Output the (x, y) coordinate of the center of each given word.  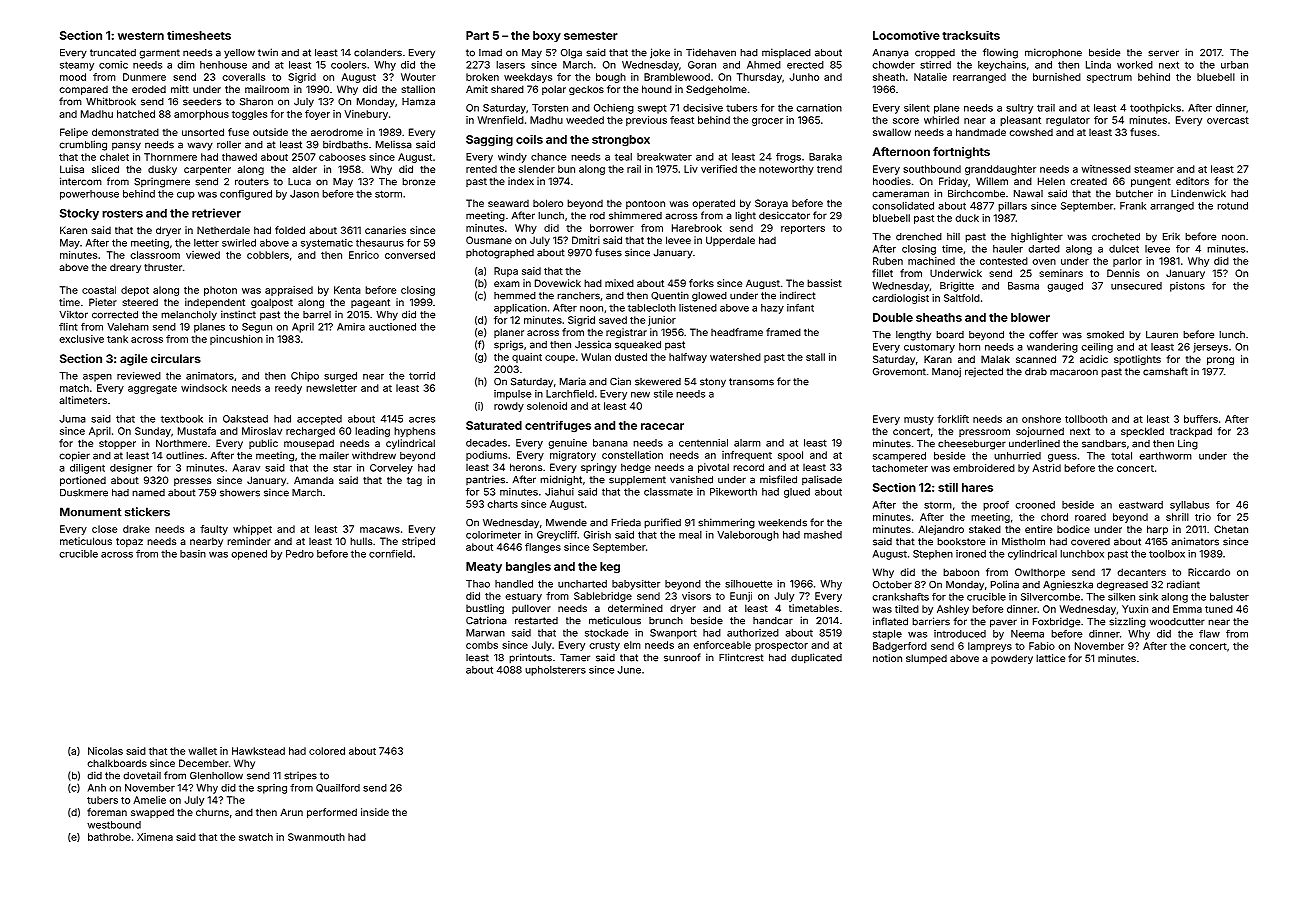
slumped (926, 659)
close (104, 529)
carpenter (207, 170)
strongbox (621, 141)
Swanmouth (316, 837)
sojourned (1040, 432)
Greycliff (557, 536)
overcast (1228, 120)
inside (375, 812)
